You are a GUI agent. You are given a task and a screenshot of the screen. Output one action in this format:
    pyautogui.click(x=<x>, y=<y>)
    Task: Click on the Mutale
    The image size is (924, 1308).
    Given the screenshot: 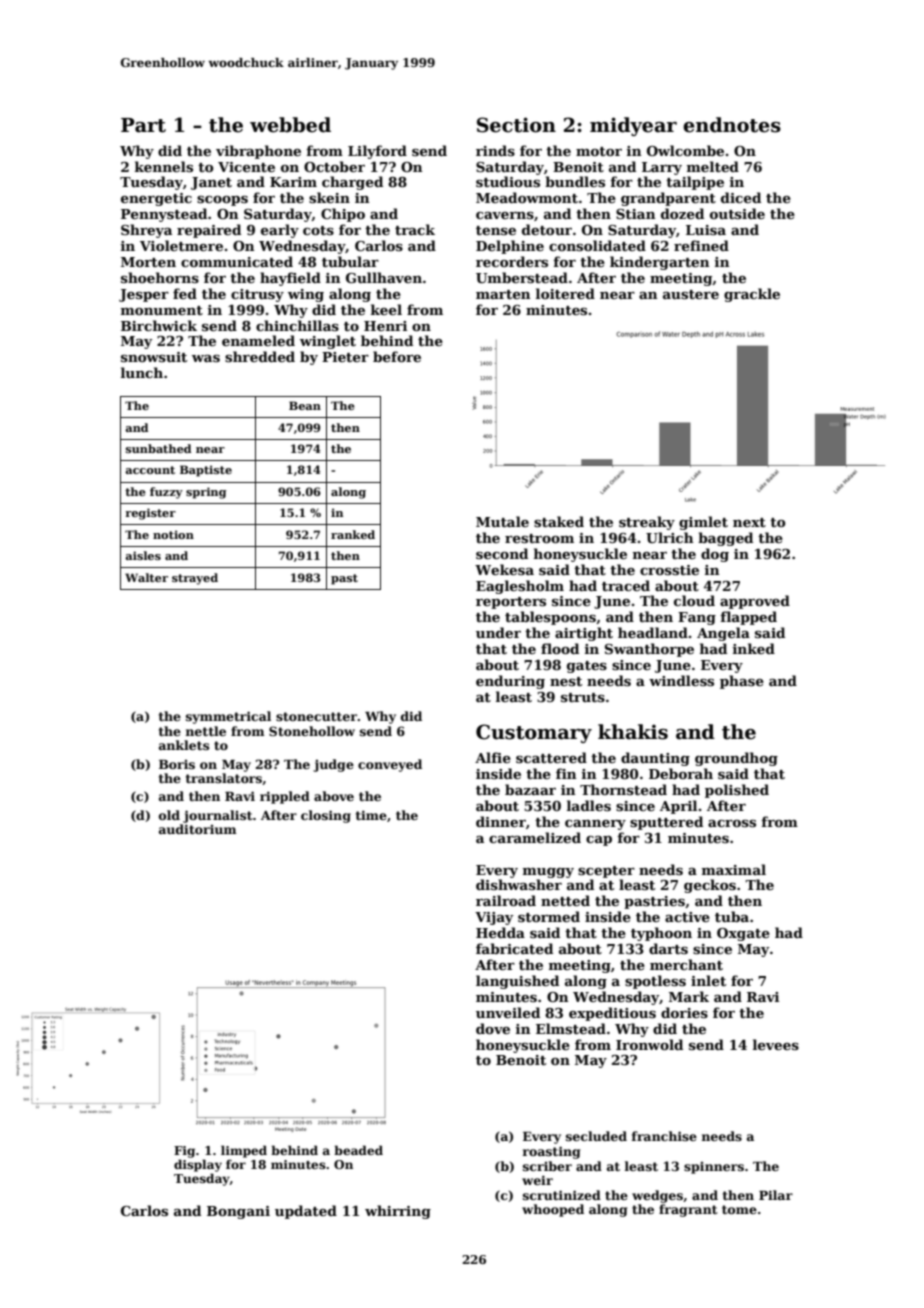 What is the action you would take?
    pyautogui.click(x=502, y=521)
